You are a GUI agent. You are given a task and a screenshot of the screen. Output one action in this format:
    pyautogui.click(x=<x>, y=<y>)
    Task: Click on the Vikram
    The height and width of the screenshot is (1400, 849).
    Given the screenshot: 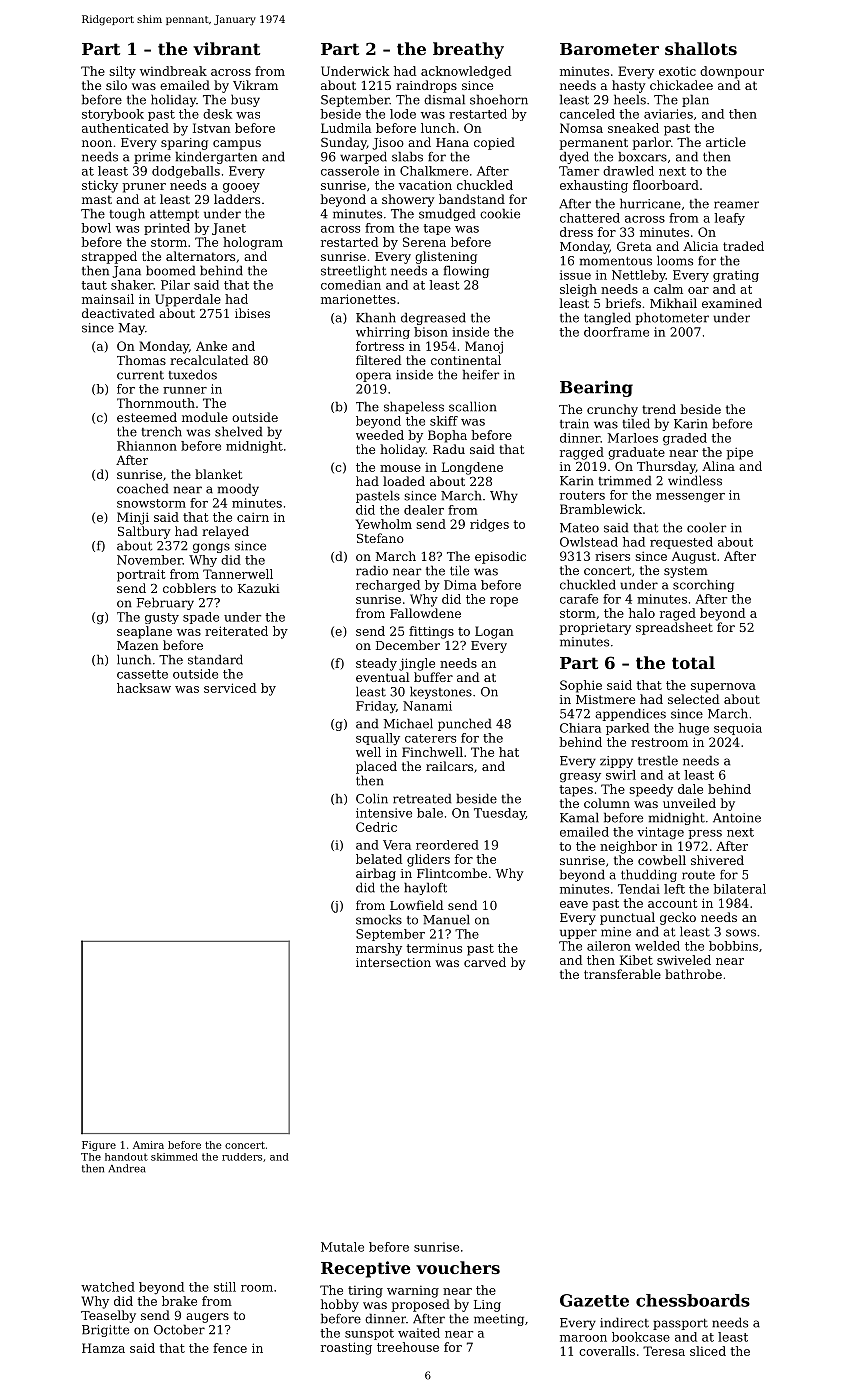 What is the action you would take?
    pyautogui.click(x=255, y=85)
